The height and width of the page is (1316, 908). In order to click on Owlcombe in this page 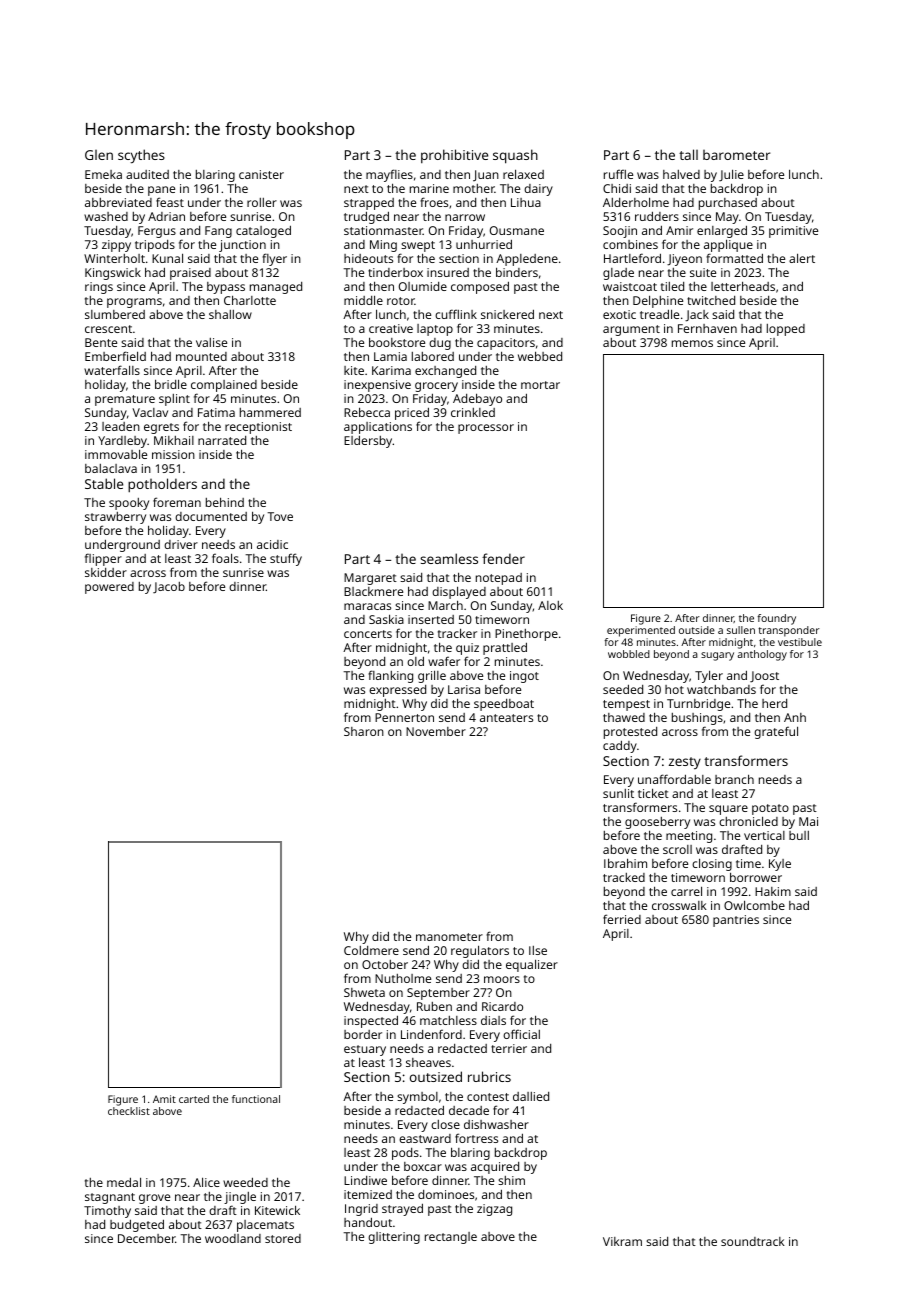, I will do `click(754, 905)`.
